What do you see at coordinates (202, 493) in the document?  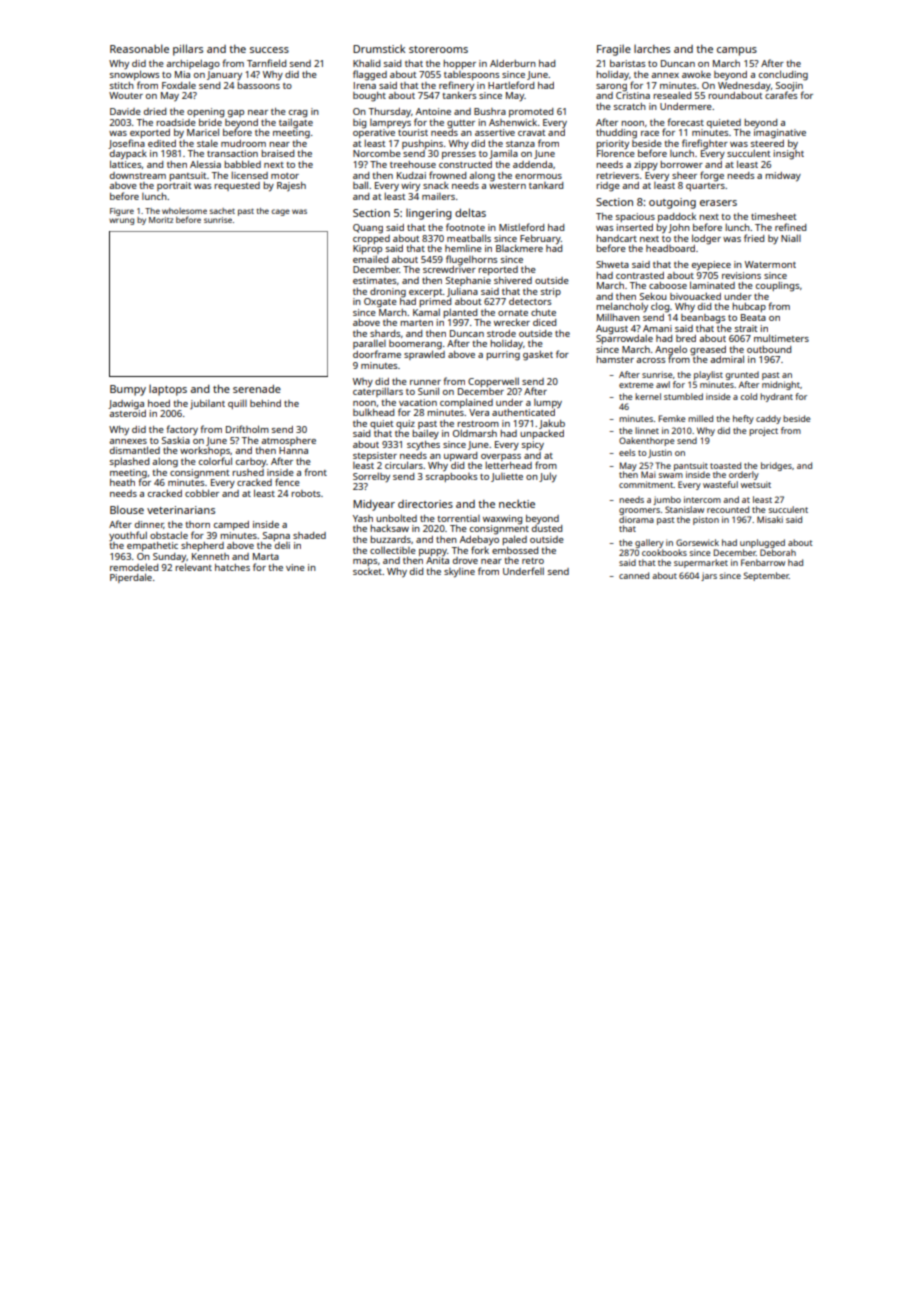 I see `cobbler` at bounding box center [202, 493].
